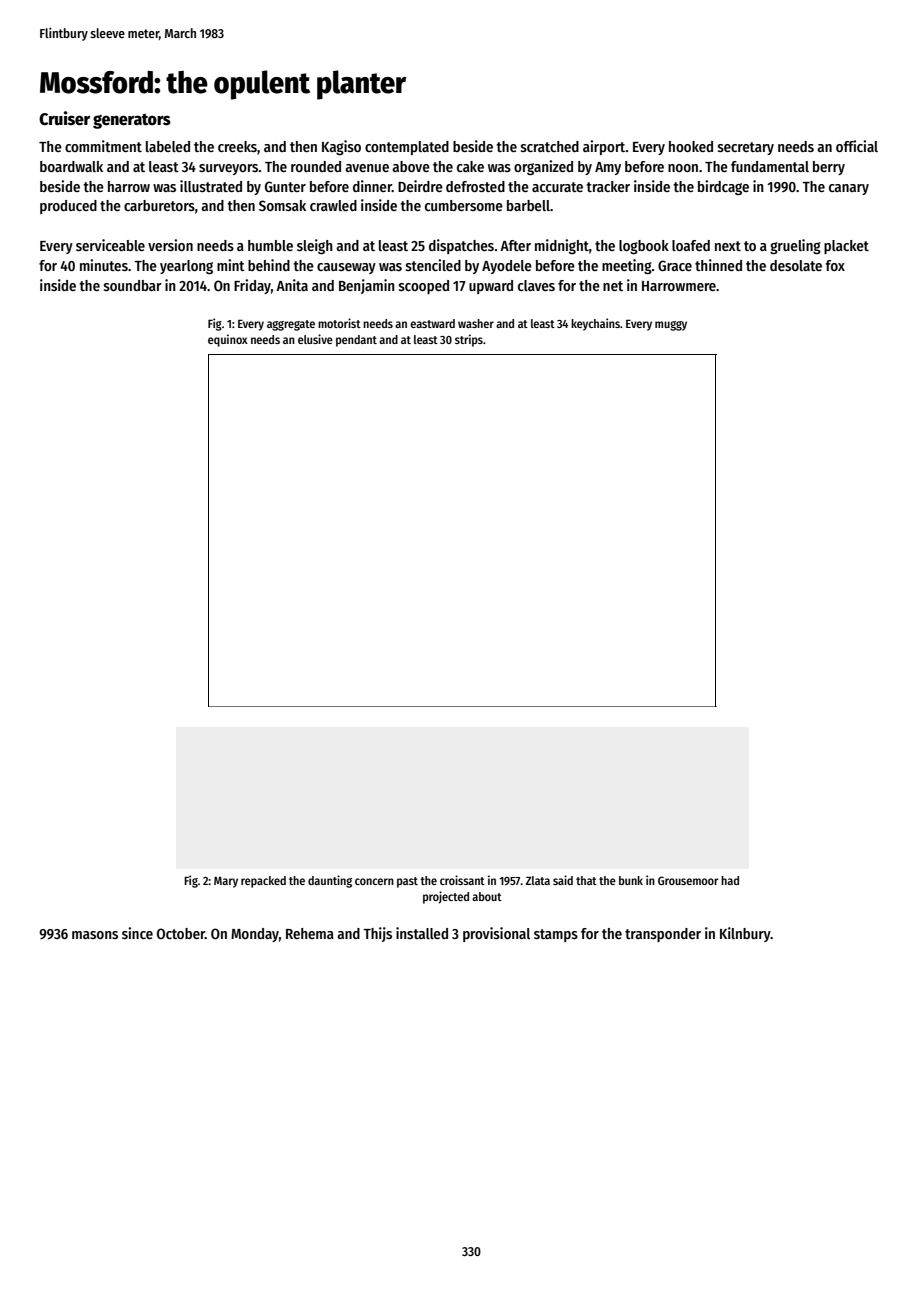 The image size is (924, 1308). Describe the element at coordinates (538, 880) in the image. I see `Zlata` at that location.
